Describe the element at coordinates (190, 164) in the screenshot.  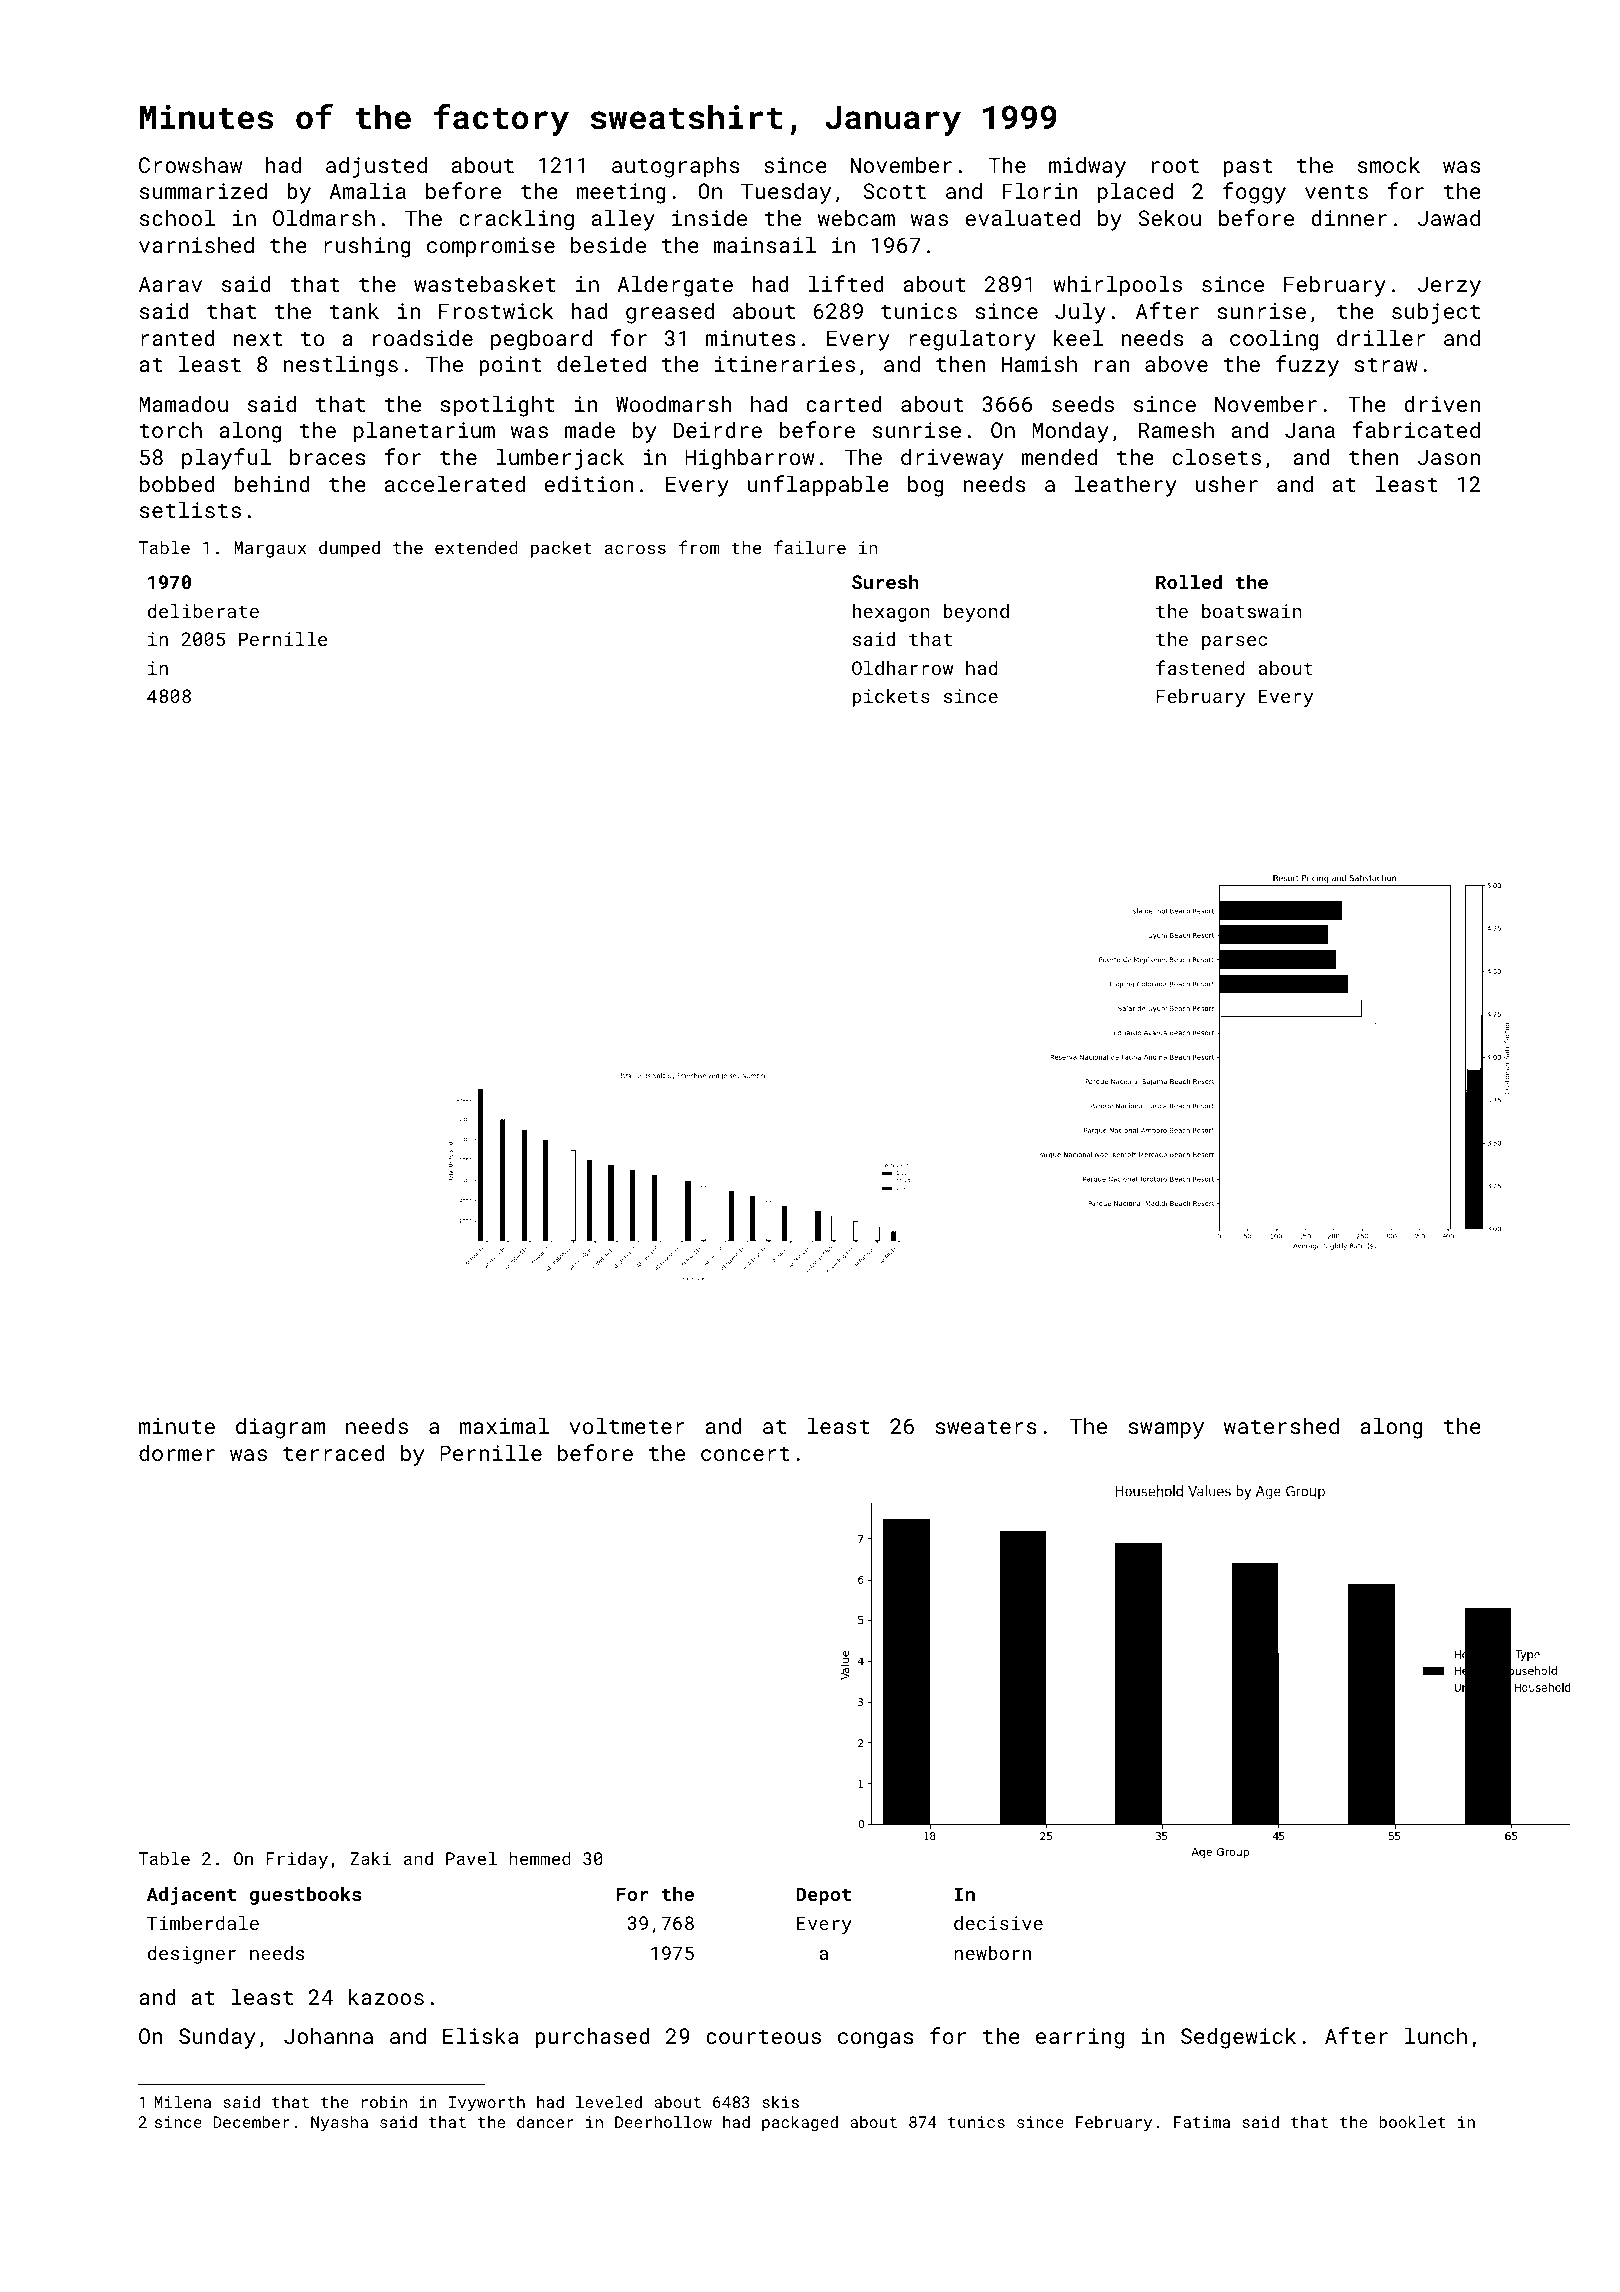
I see `Crowshaw` at that location.
